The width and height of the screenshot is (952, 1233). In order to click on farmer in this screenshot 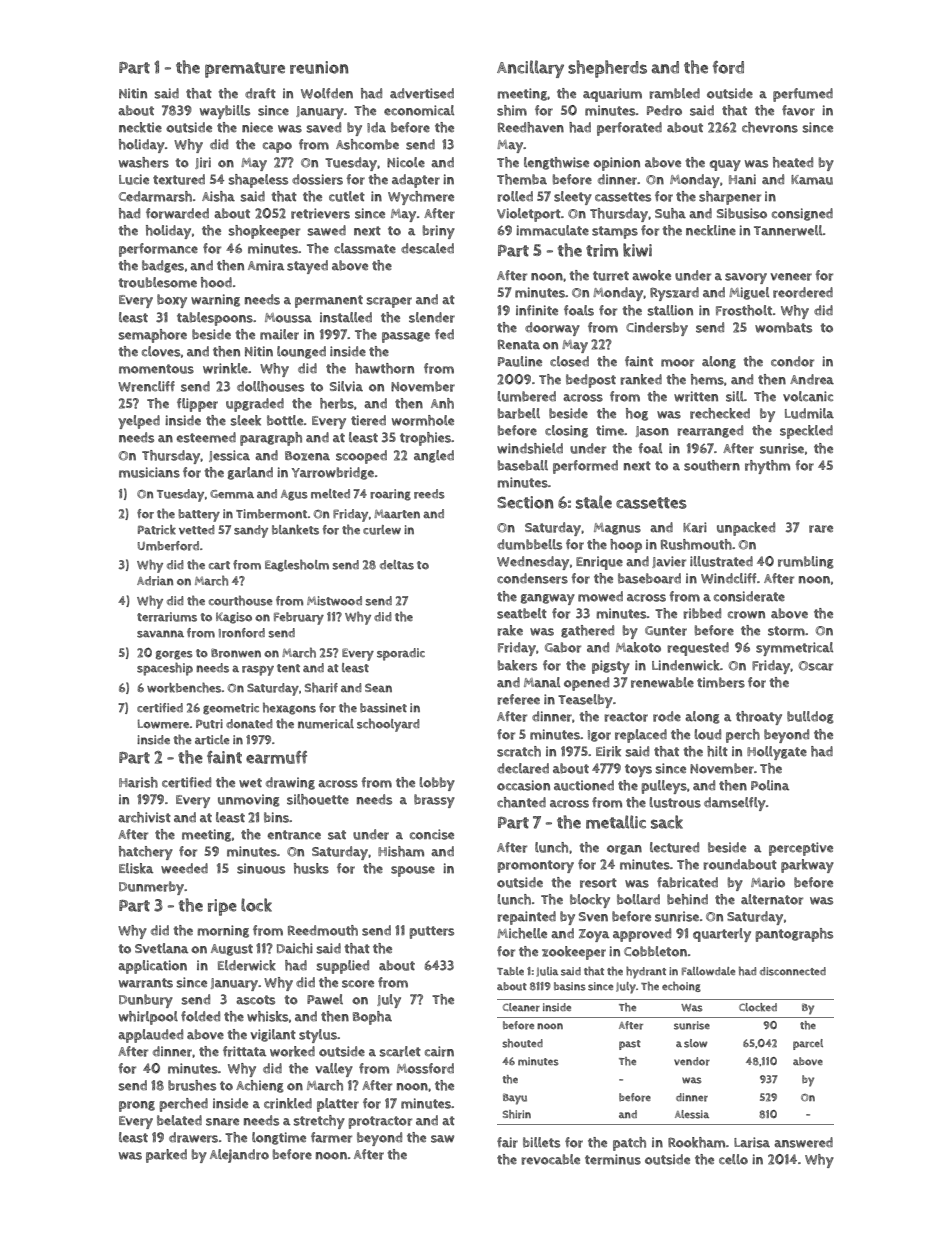, I will do `click(331, 1137)`.
